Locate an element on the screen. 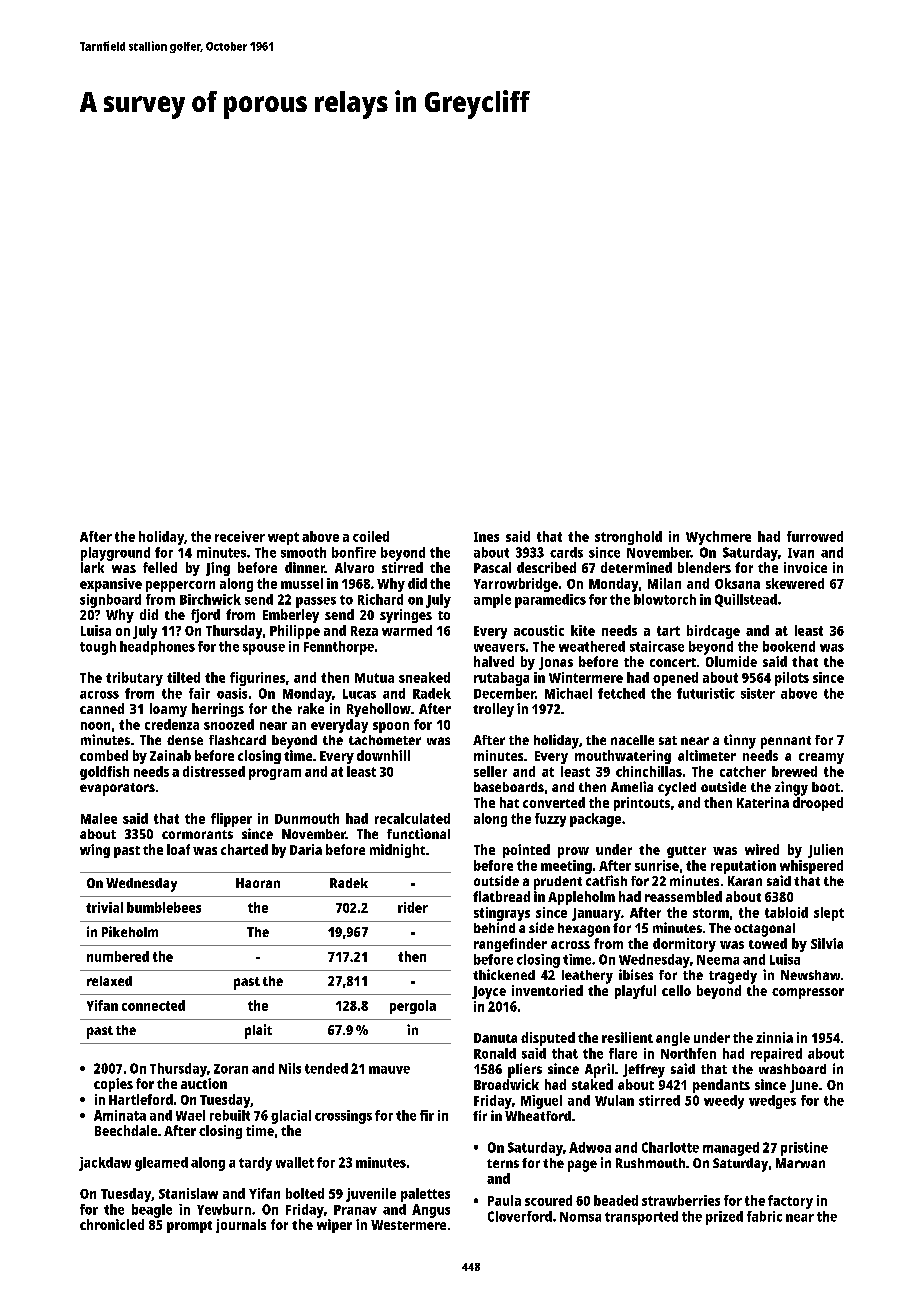  copies is located at coordinates (113, 1085).
